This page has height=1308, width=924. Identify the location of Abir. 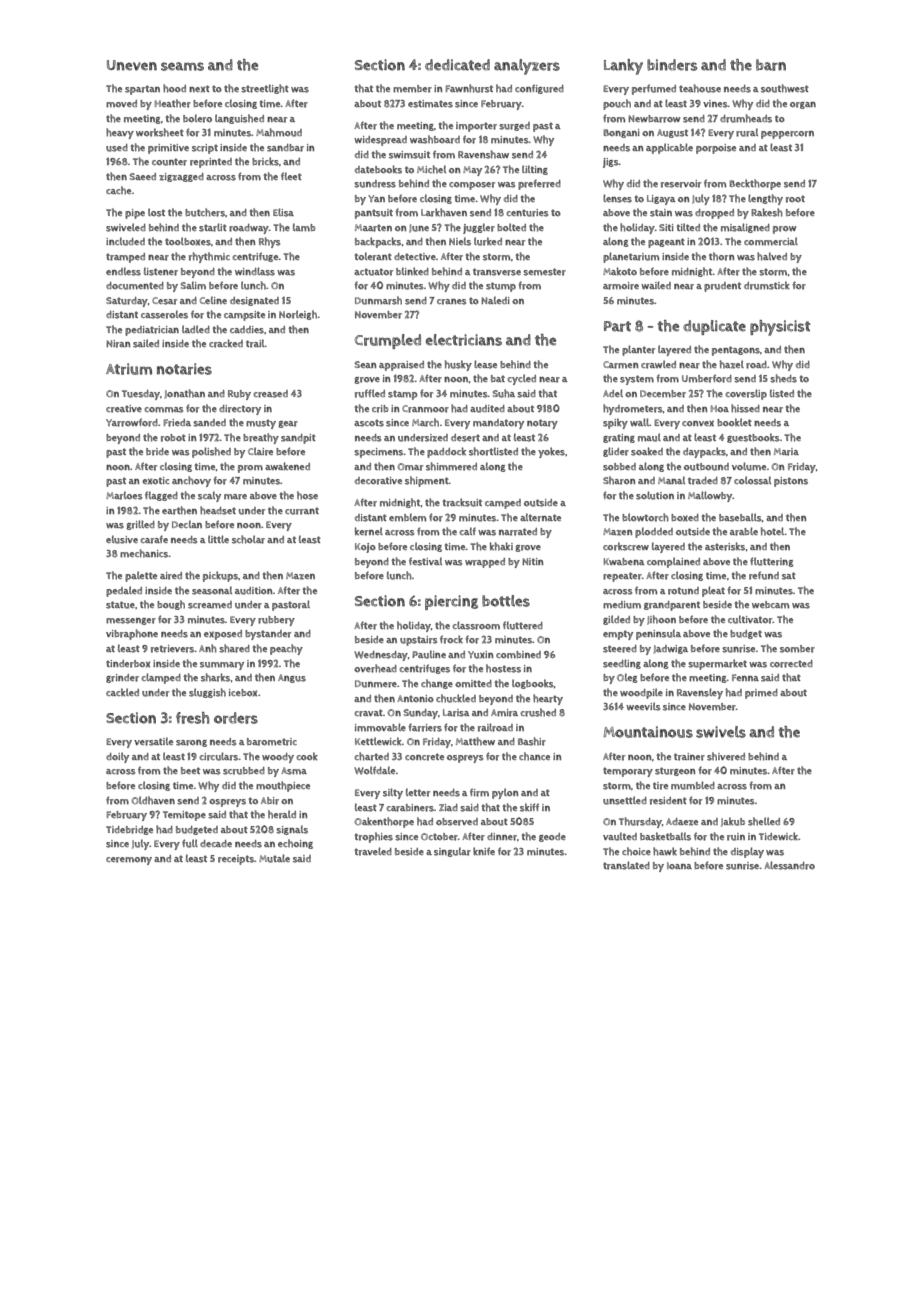
(270, 801).
